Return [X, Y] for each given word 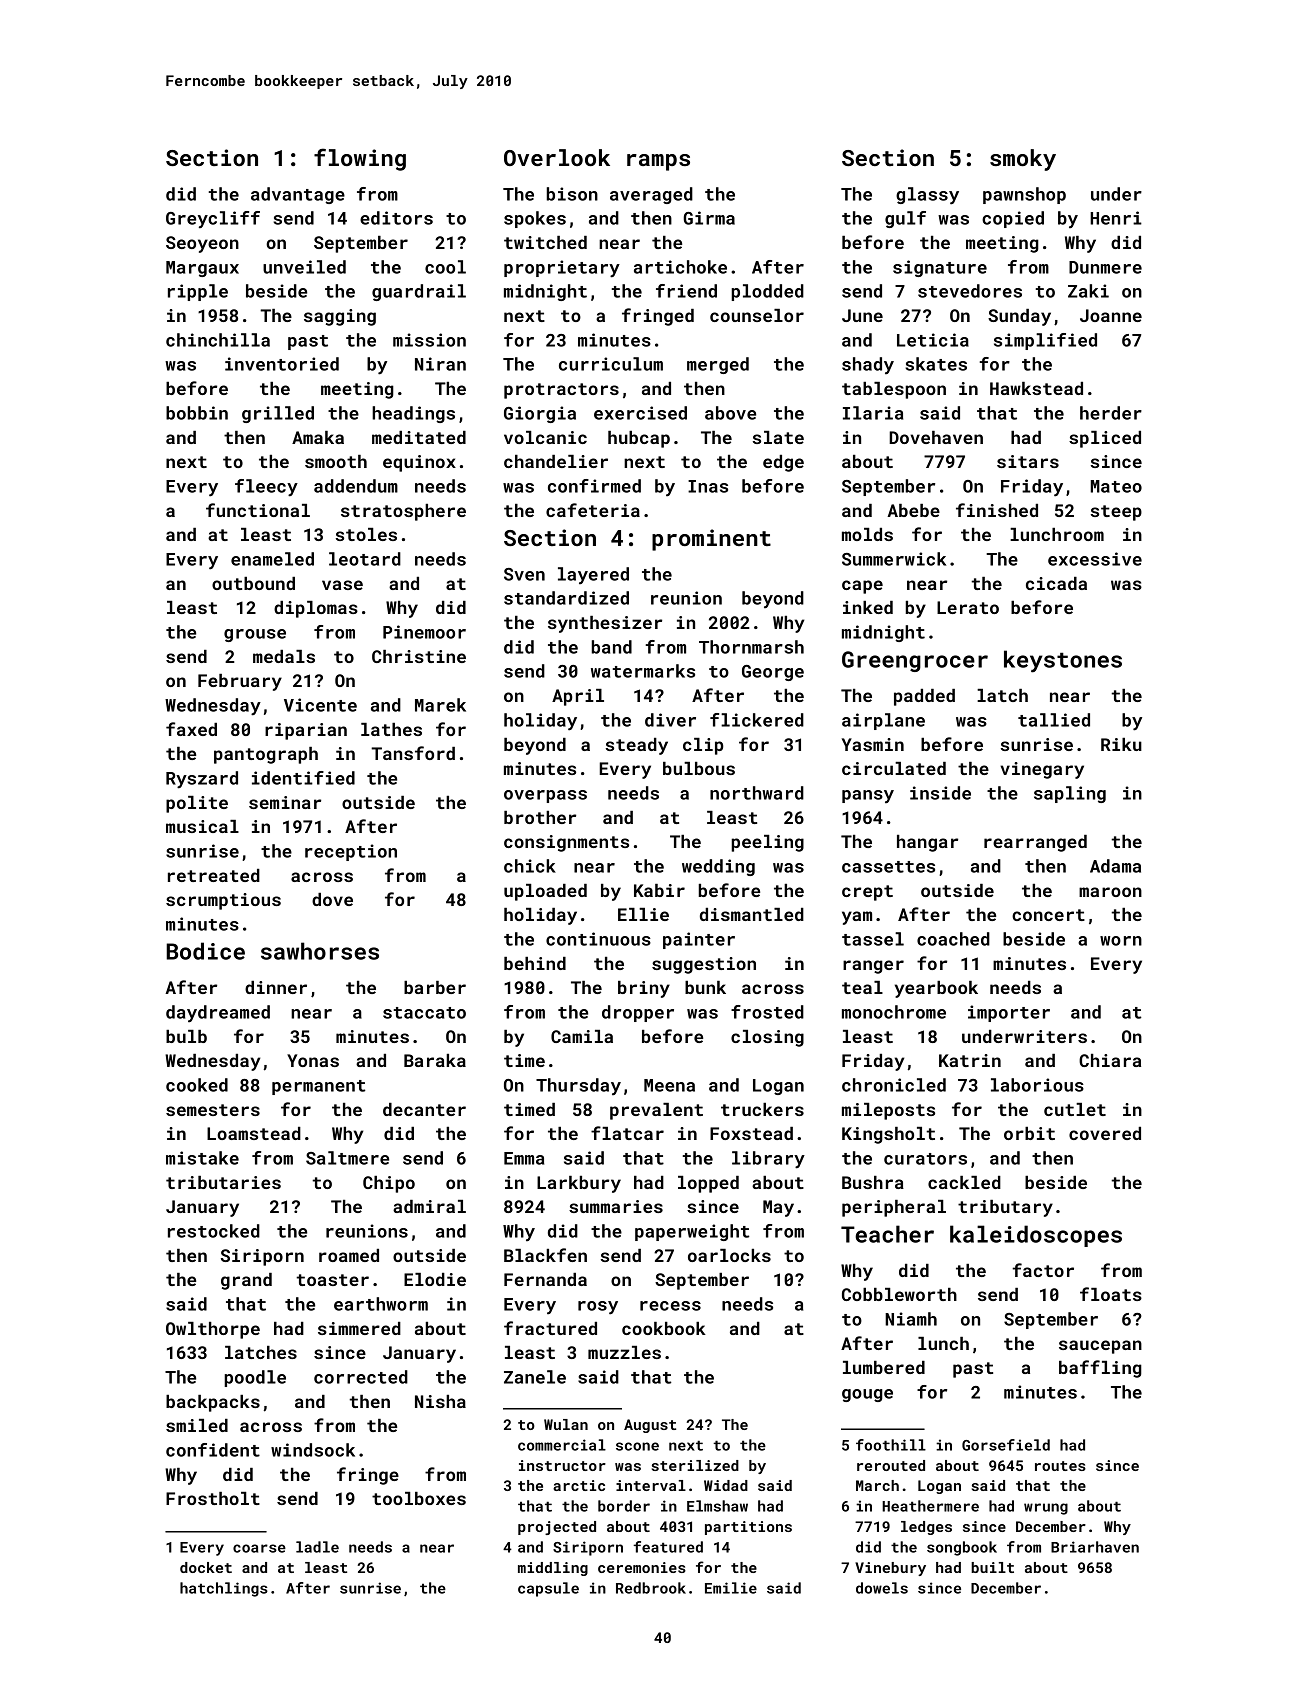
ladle [317, 1547]
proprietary [562, 269]
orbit [1029, 1133]
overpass [545, 796]
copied [1013, 219]
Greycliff [213, 220]
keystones [1063, 661]
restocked [214, 1231]
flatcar [627, 1133]
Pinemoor [424, 632]
